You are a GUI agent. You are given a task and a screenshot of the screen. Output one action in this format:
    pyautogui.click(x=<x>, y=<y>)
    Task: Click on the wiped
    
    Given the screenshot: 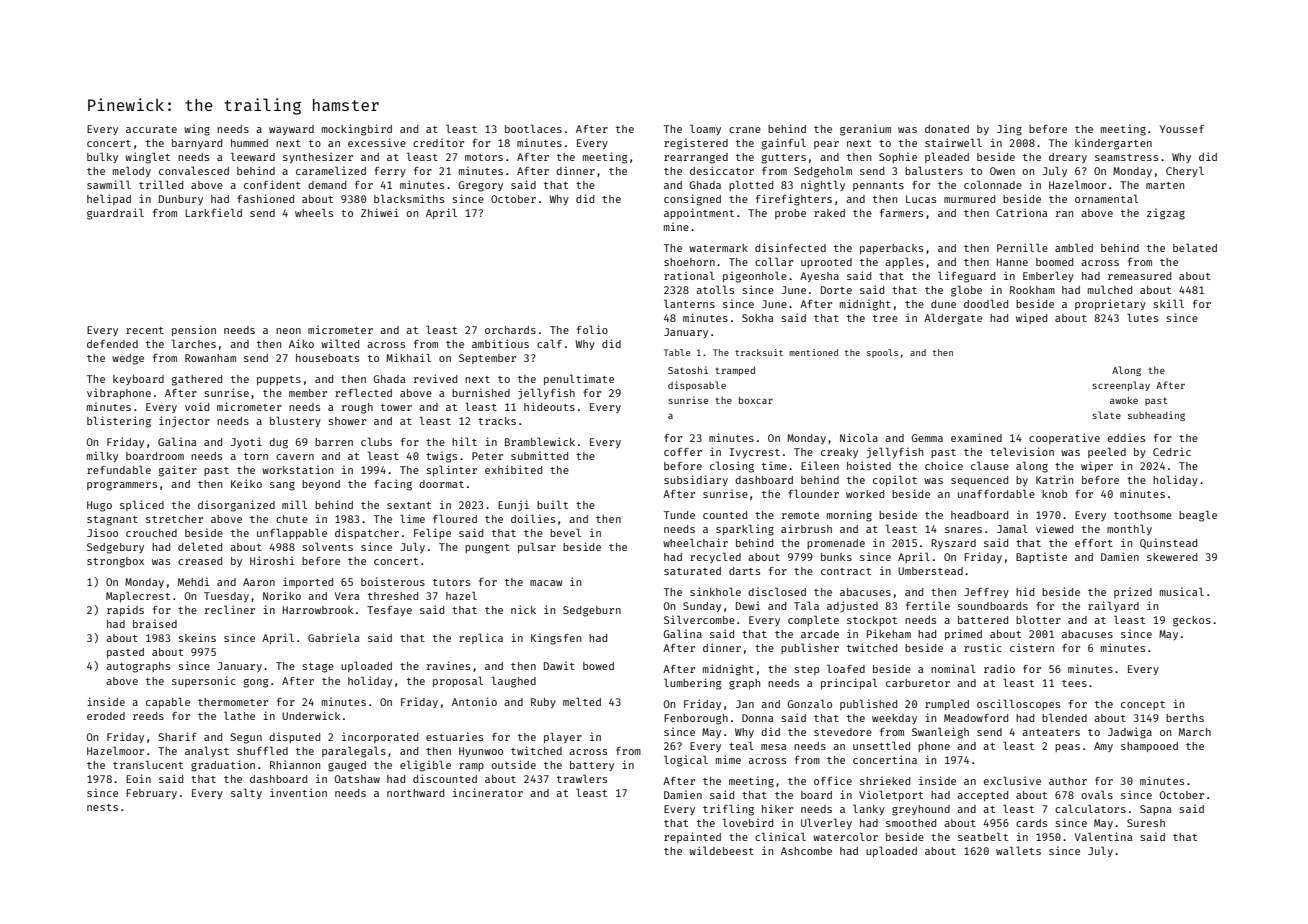 What is the action you would take?
    pyautogui.click(x=1031, y=318)
